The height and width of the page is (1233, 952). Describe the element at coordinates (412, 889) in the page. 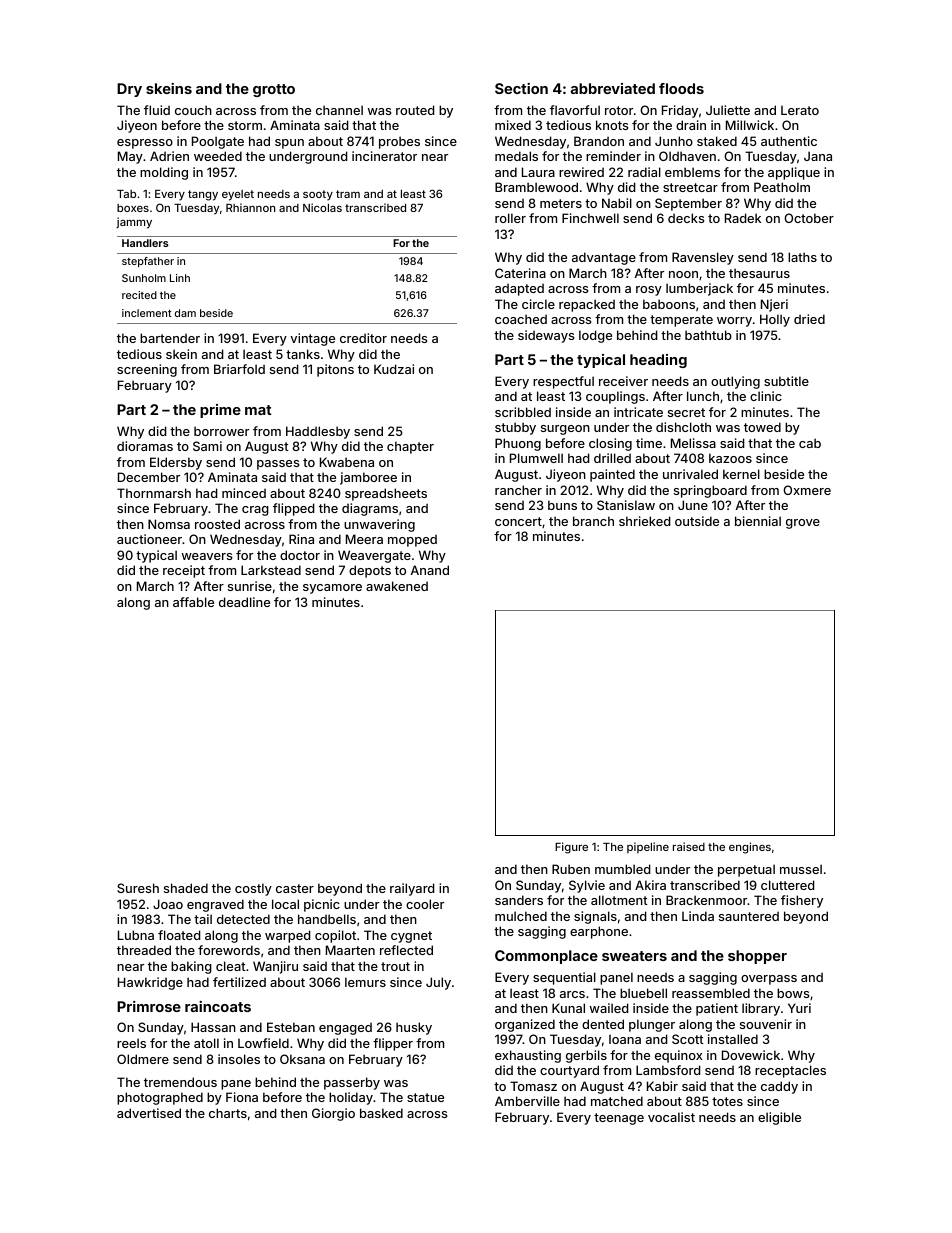

I see `railyard` at that location.
